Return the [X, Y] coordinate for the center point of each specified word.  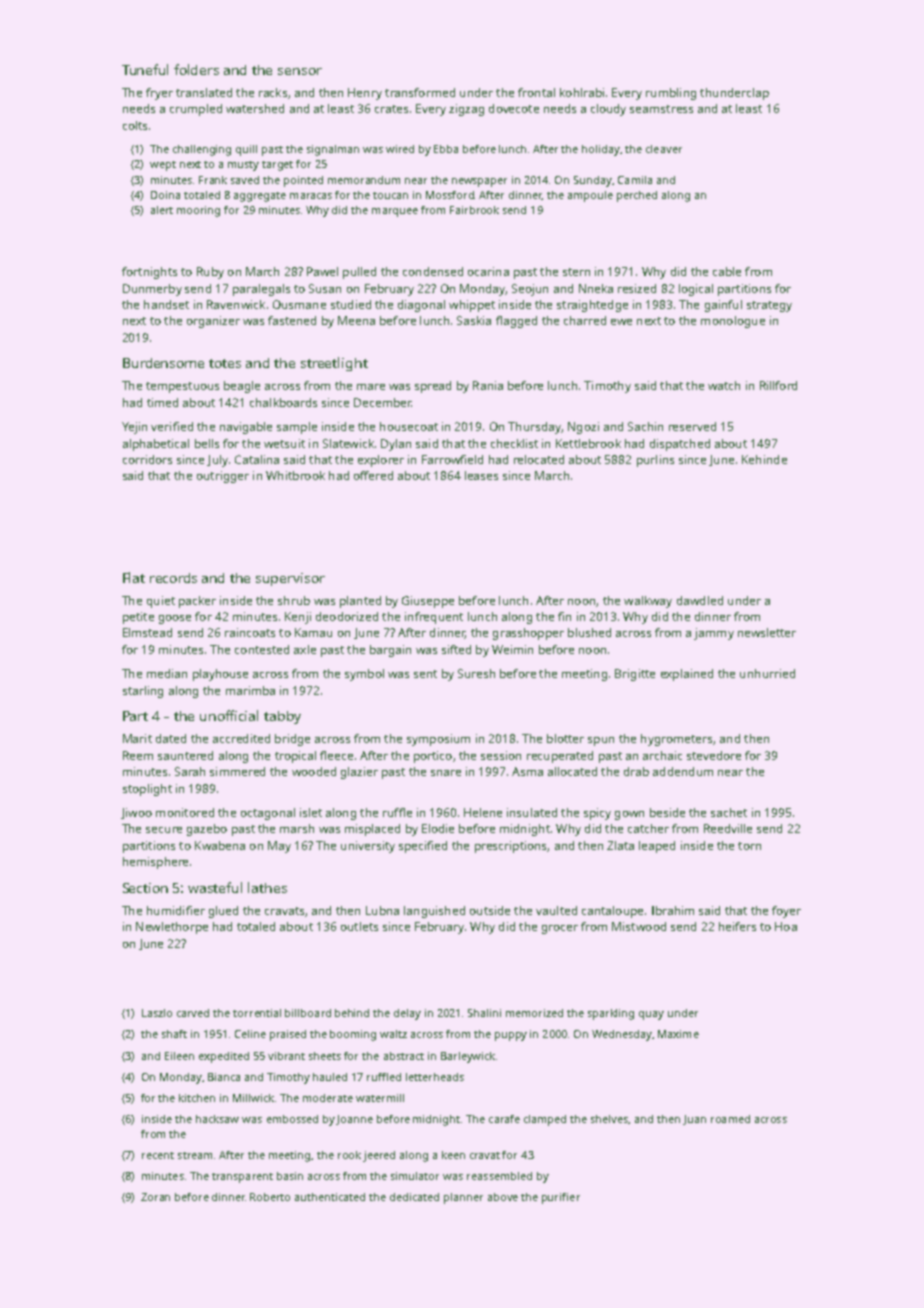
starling [143, 692]
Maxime [678, 1034]
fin [564, 616]
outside [490, 910]
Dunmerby [152, 290]
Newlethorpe [172, 928]
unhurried [767, 673]
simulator [415, 1176]
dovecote [514, 108]
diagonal [421, 306]
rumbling [671, 94]
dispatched [680, 445]
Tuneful [145, 69]
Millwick [253, 1098]
